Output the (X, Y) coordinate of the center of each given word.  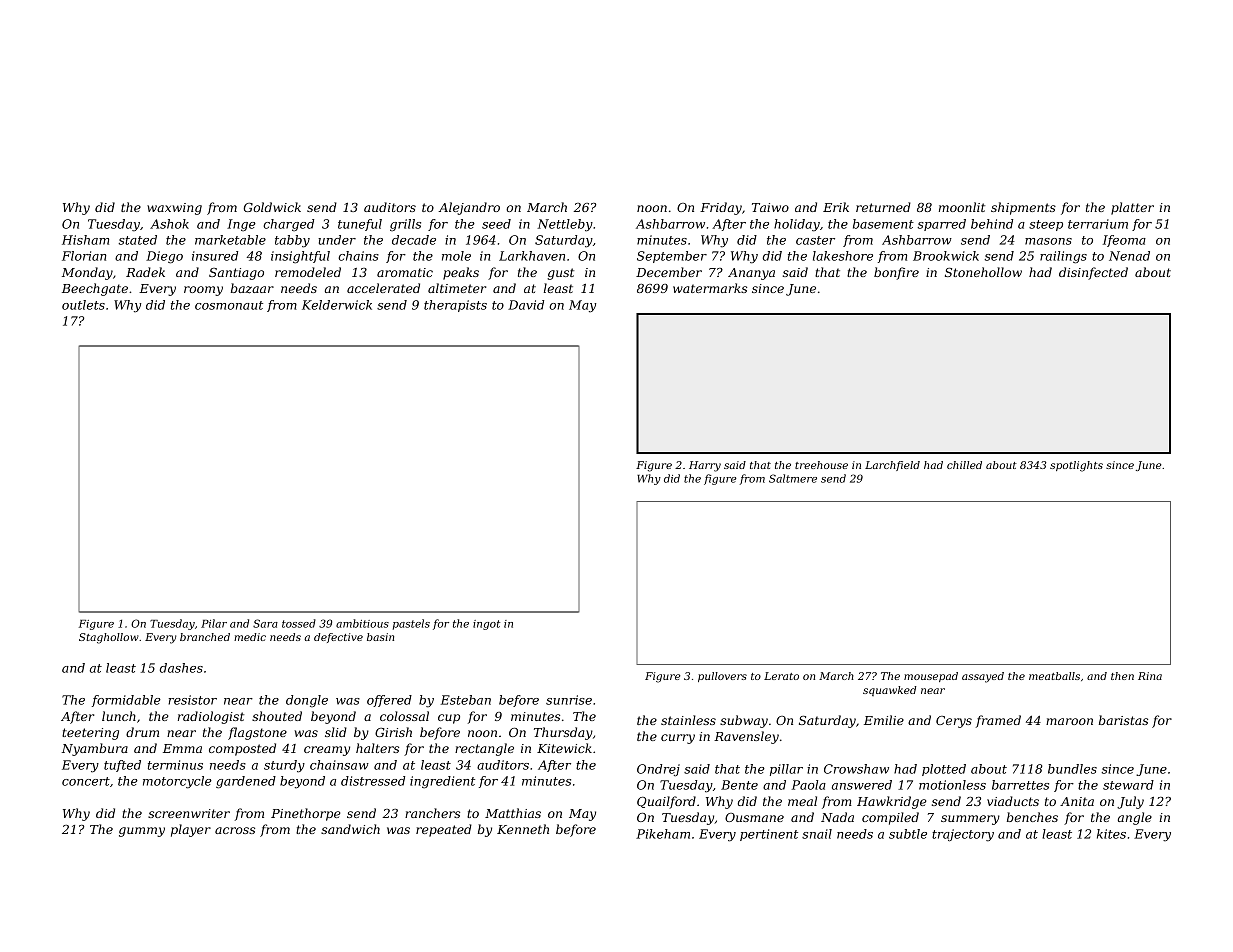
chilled (964, 465)
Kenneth (523, 829)
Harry (705, 466)
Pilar (214, 623)
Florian (84, 256)
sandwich (350, 829)
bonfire (896, 273)
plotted (944, 770)
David (526, 305)
